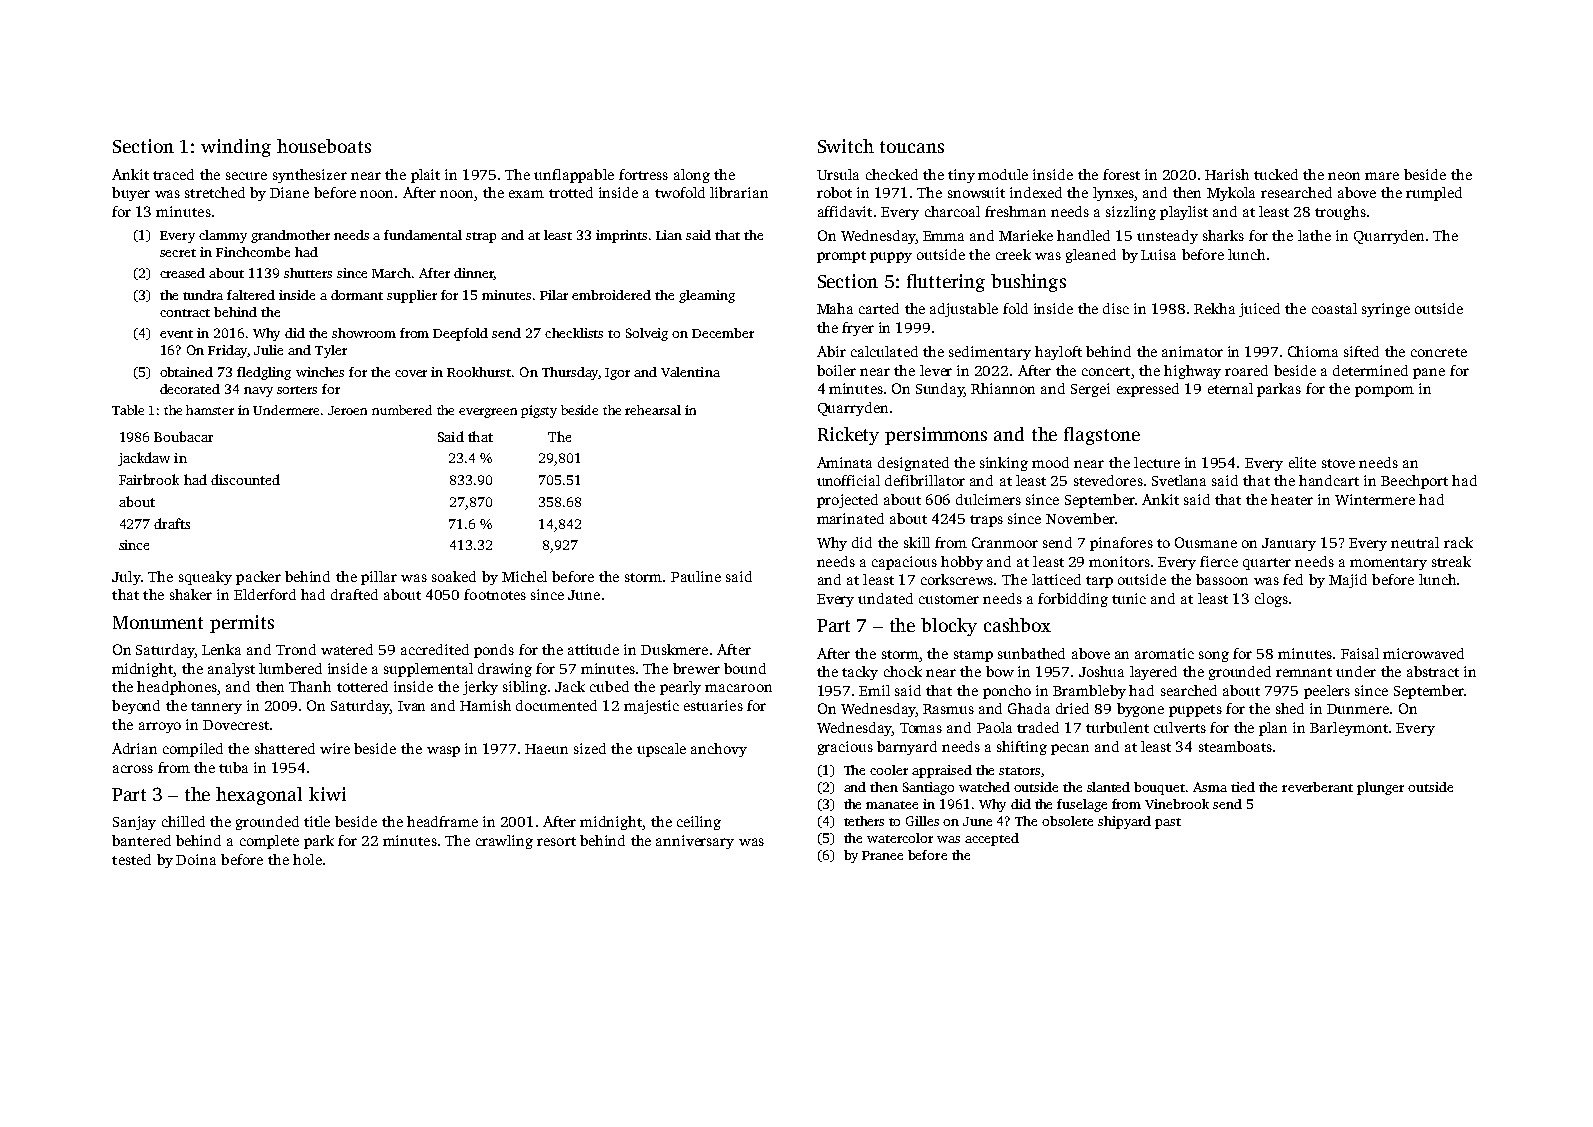 The width and height of the screenshot is (1593, 1127). I want to click on Beechport, so click(1414, 482).
